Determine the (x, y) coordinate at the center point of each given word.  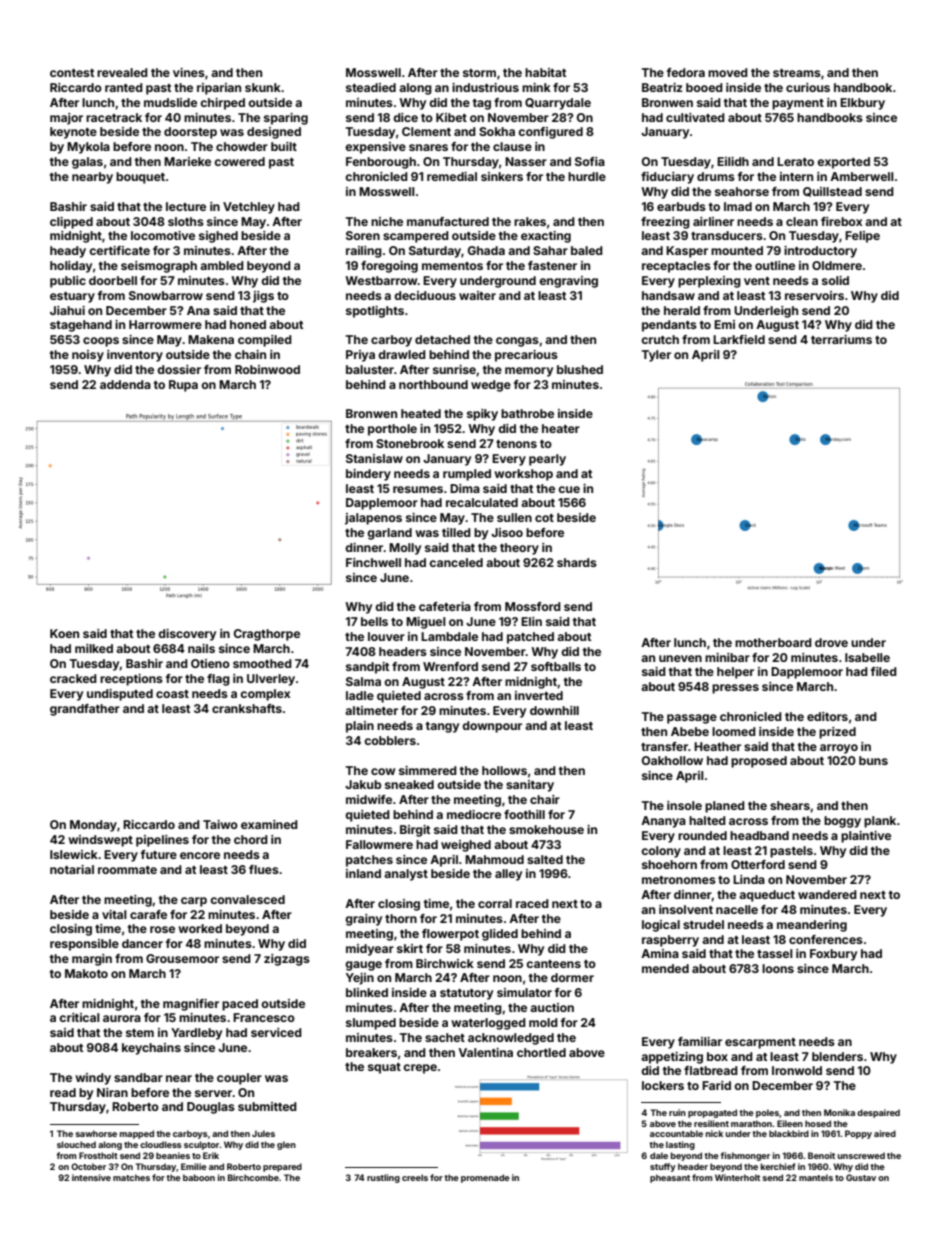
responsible (84, 945)
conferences (826, 939)
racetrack (114, 117)
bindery (368, 475)
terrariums (841, 339)
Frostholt (98, 1155)
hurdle (587, 176)
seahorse (742, 191)
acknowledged (511, 1039)
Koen (64, 633)
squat (384, 1068)
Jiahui (67, 310)
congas (517, 342)
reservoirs (814, 295)
